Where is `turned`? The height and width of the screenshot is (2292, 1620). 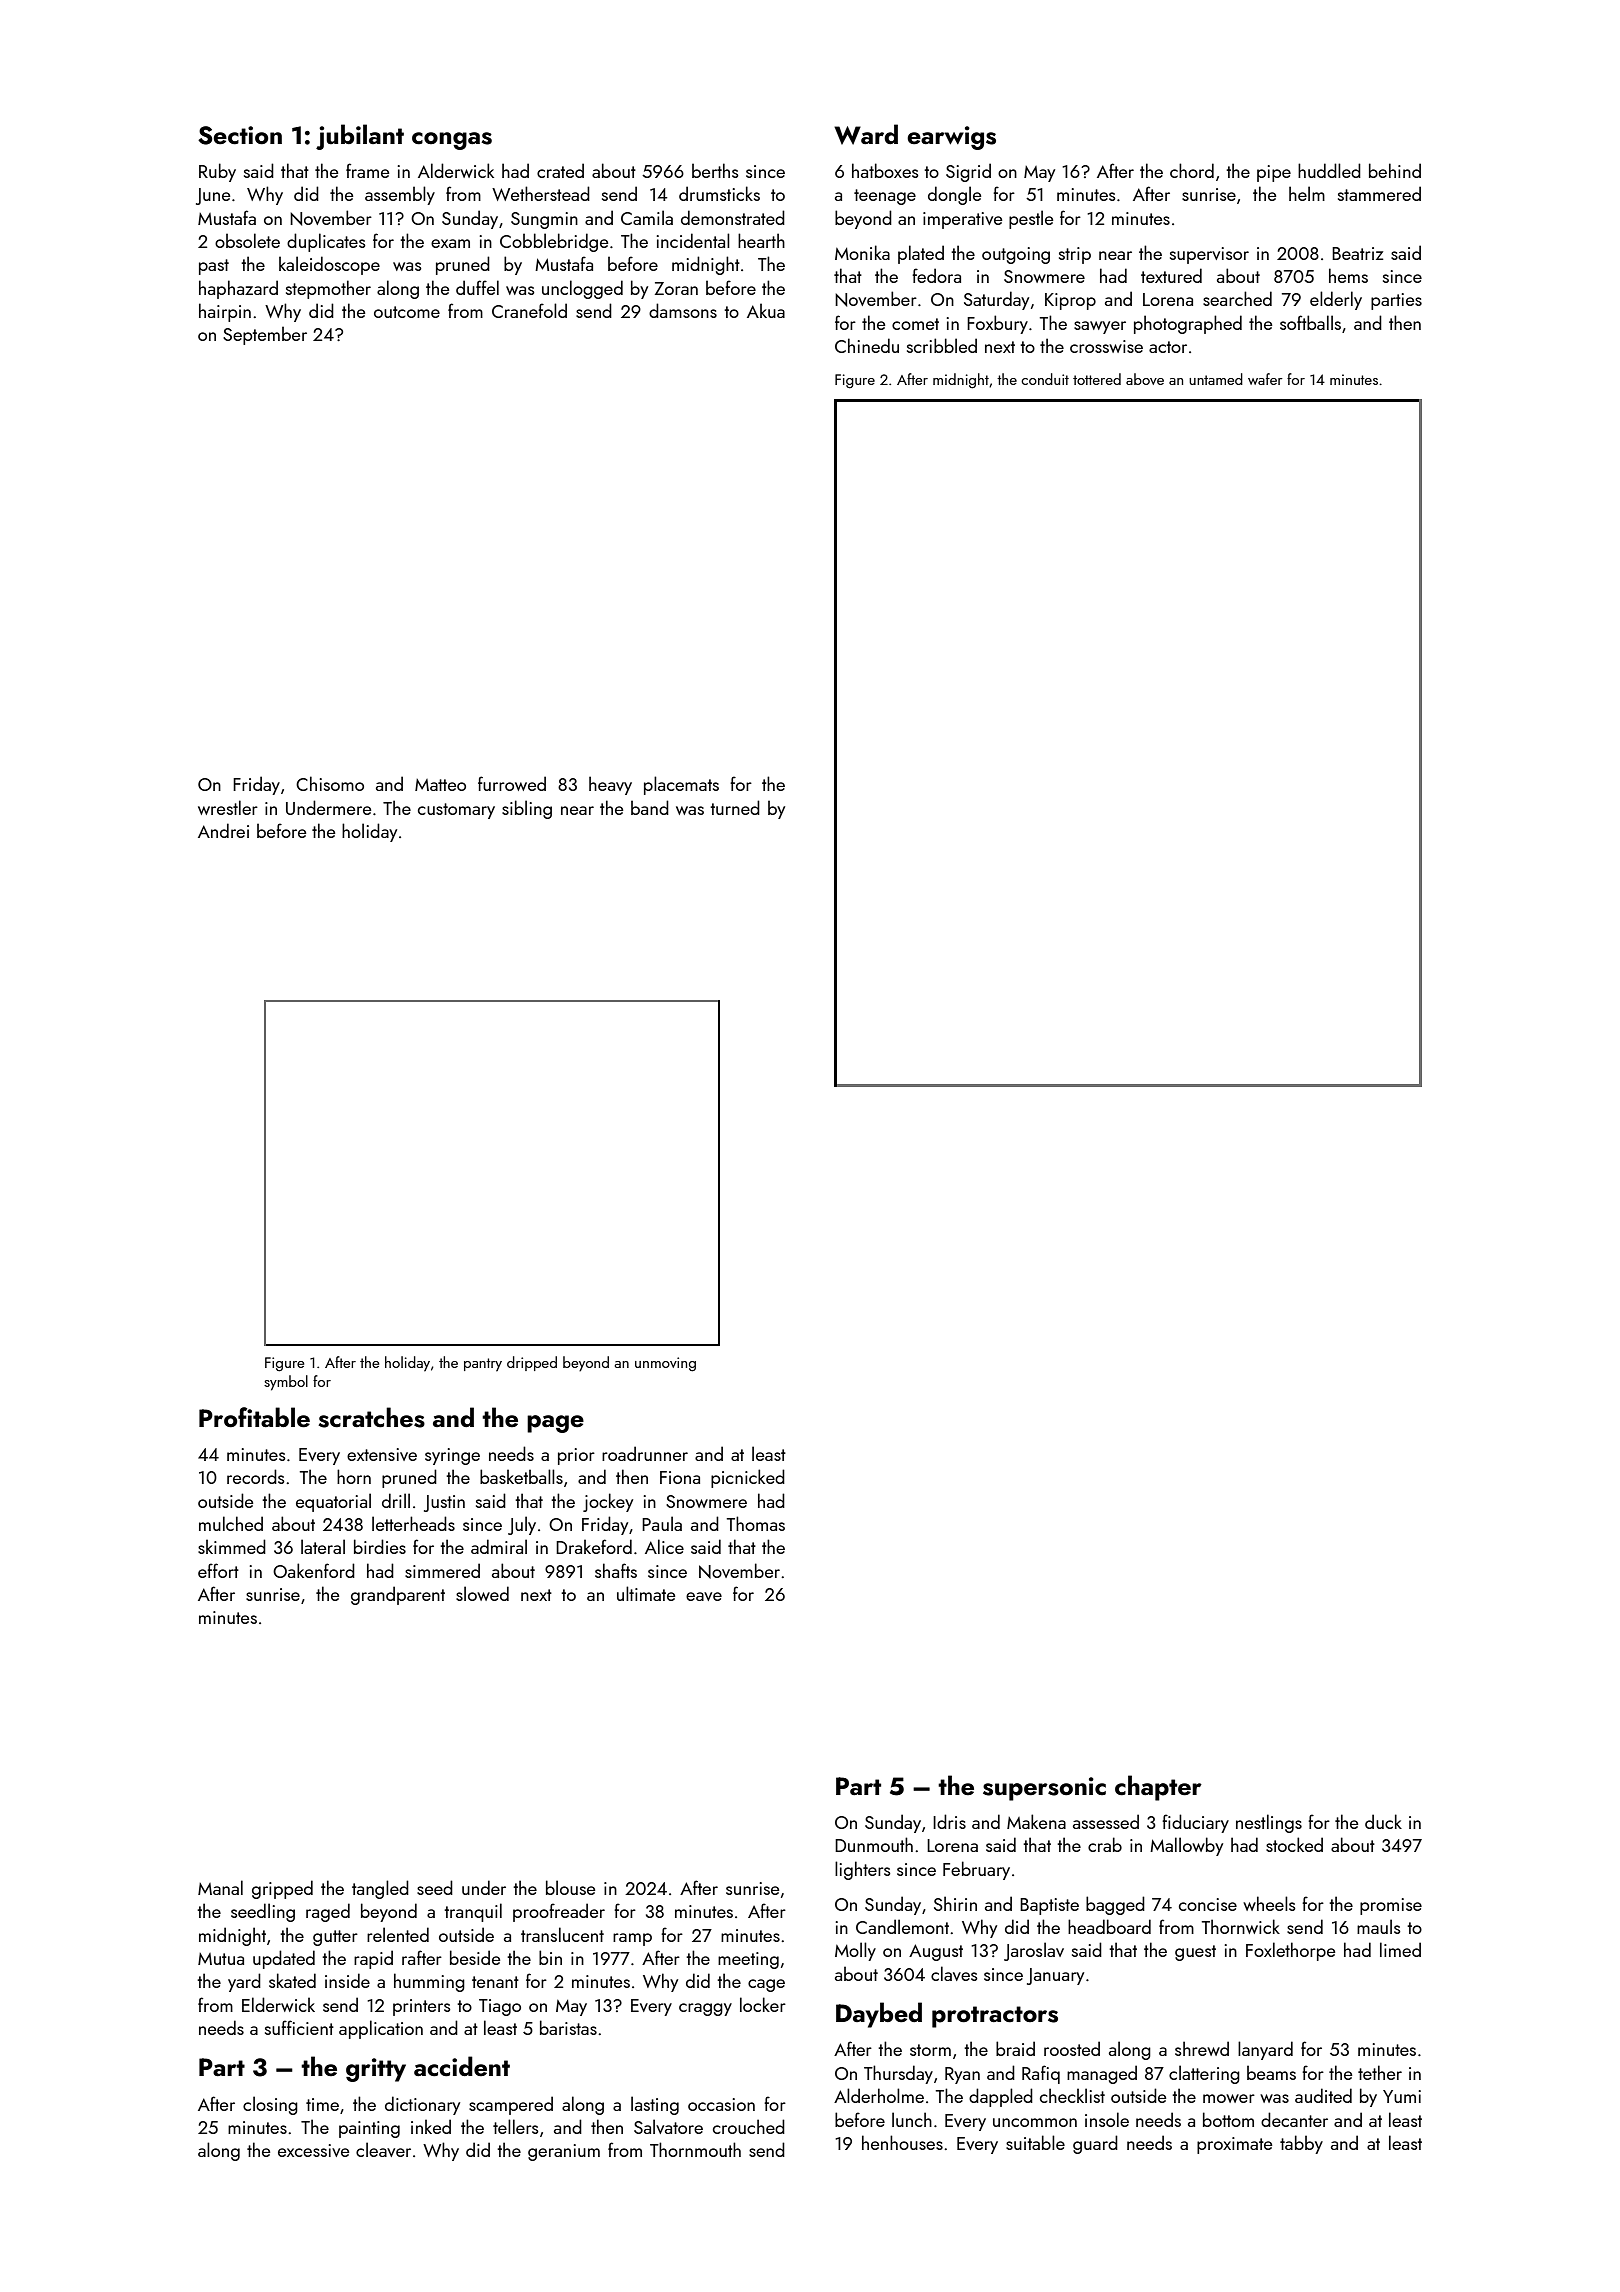 turned is located at coordinates (735, 807).
